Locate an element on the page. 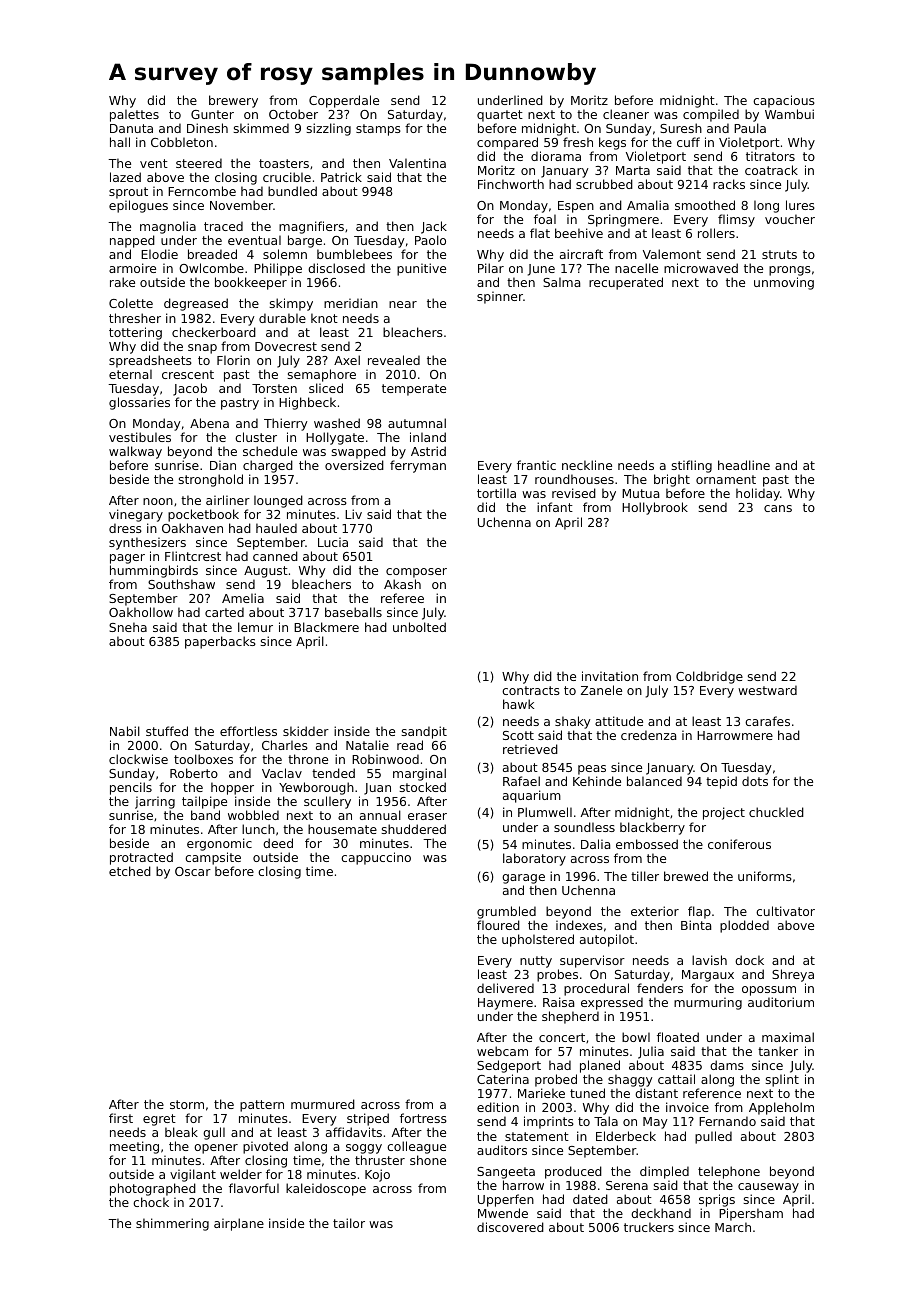 Image resolution: width=924 pixels, height=1308 pixels. August is located at coordinates (266, 572).
